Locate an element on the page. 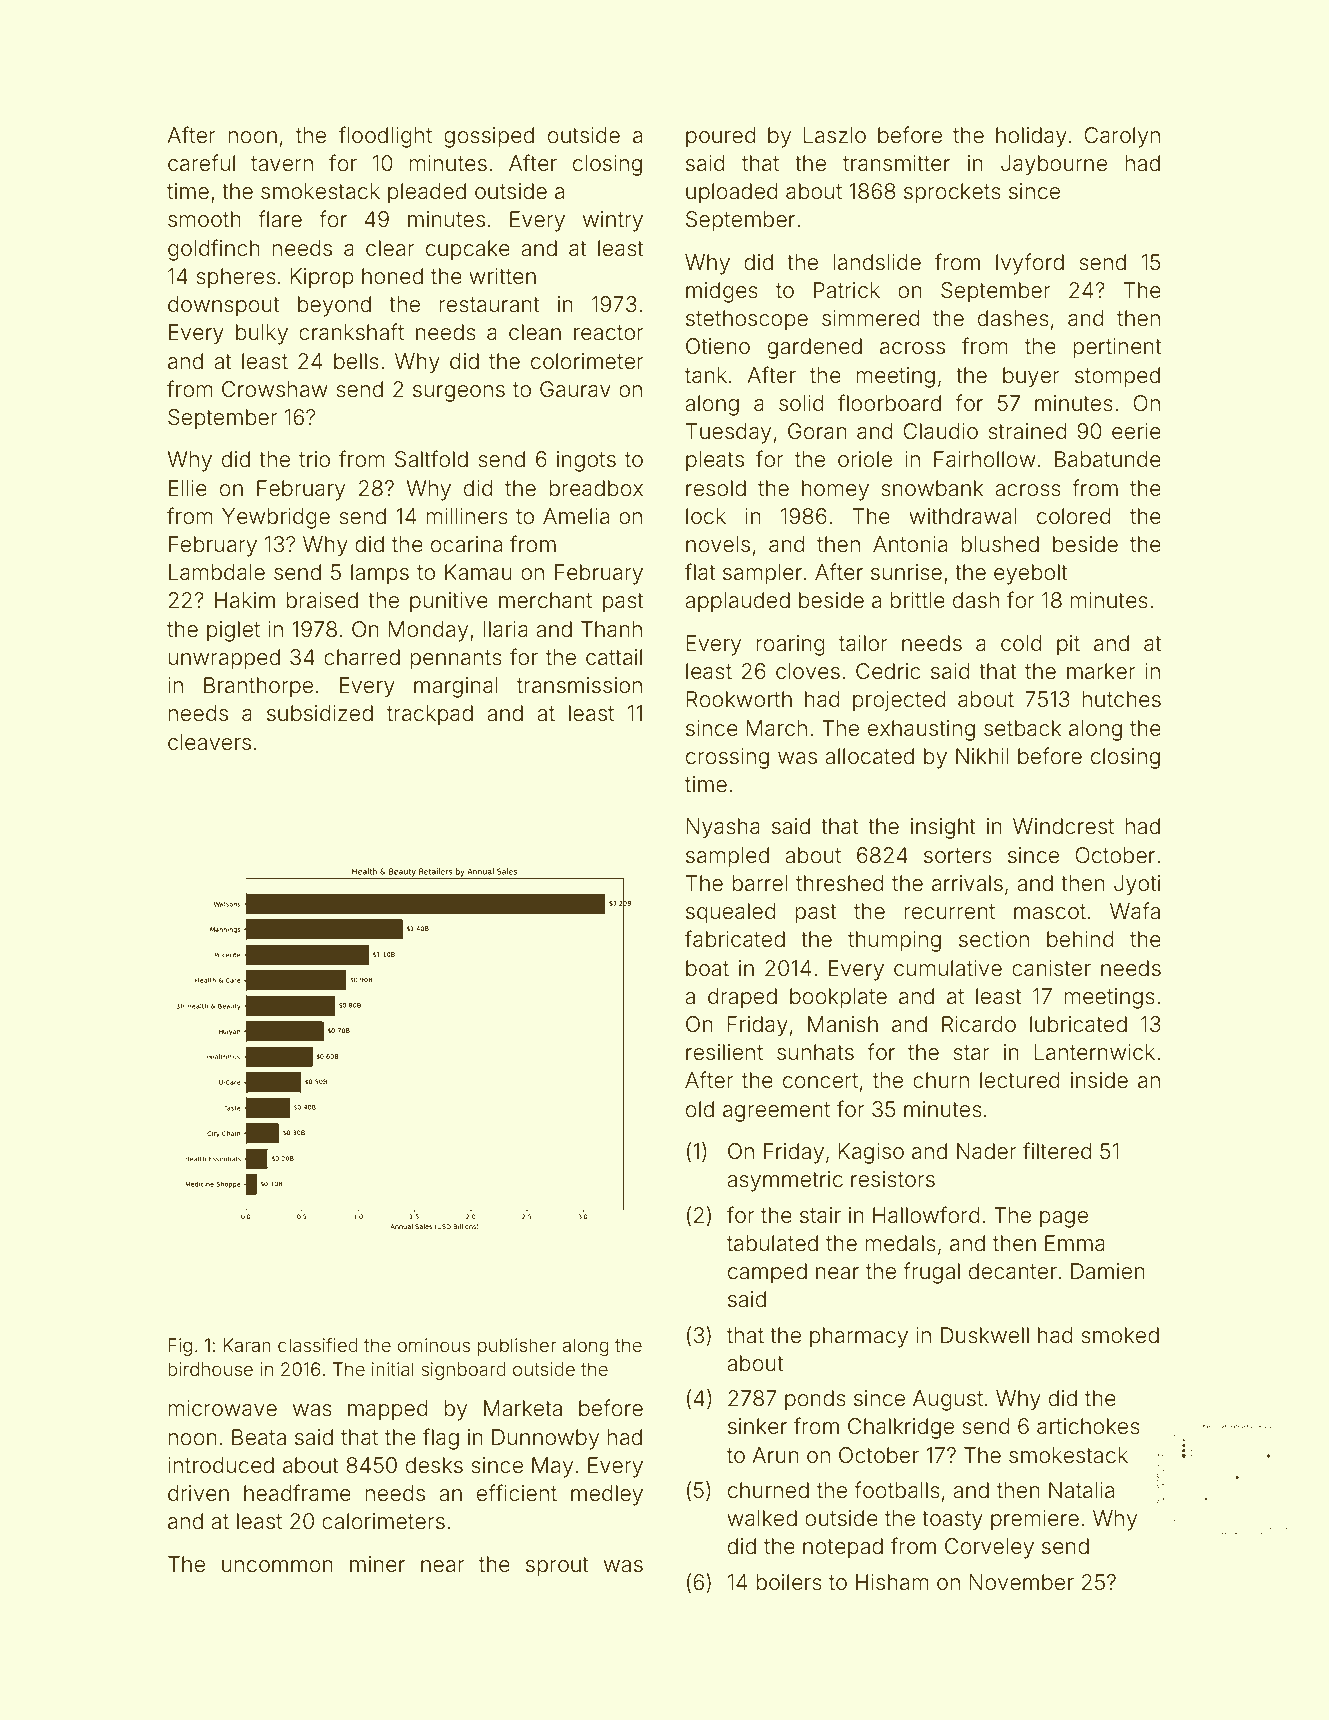  uncommon is located at coordinates (277, 1566).
